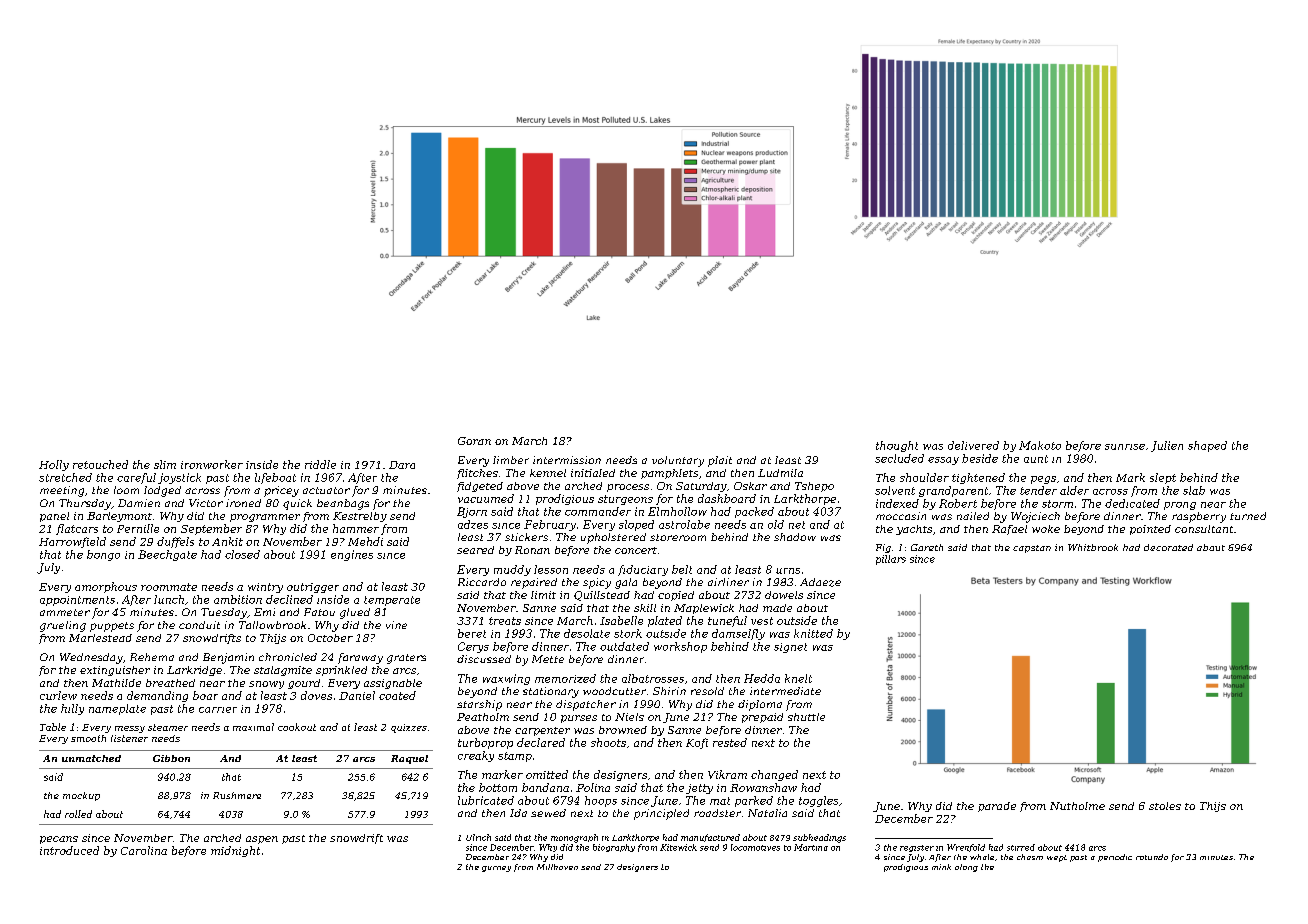 The image size is (1308, 924). I want to click on thought, so click(897, 446).
